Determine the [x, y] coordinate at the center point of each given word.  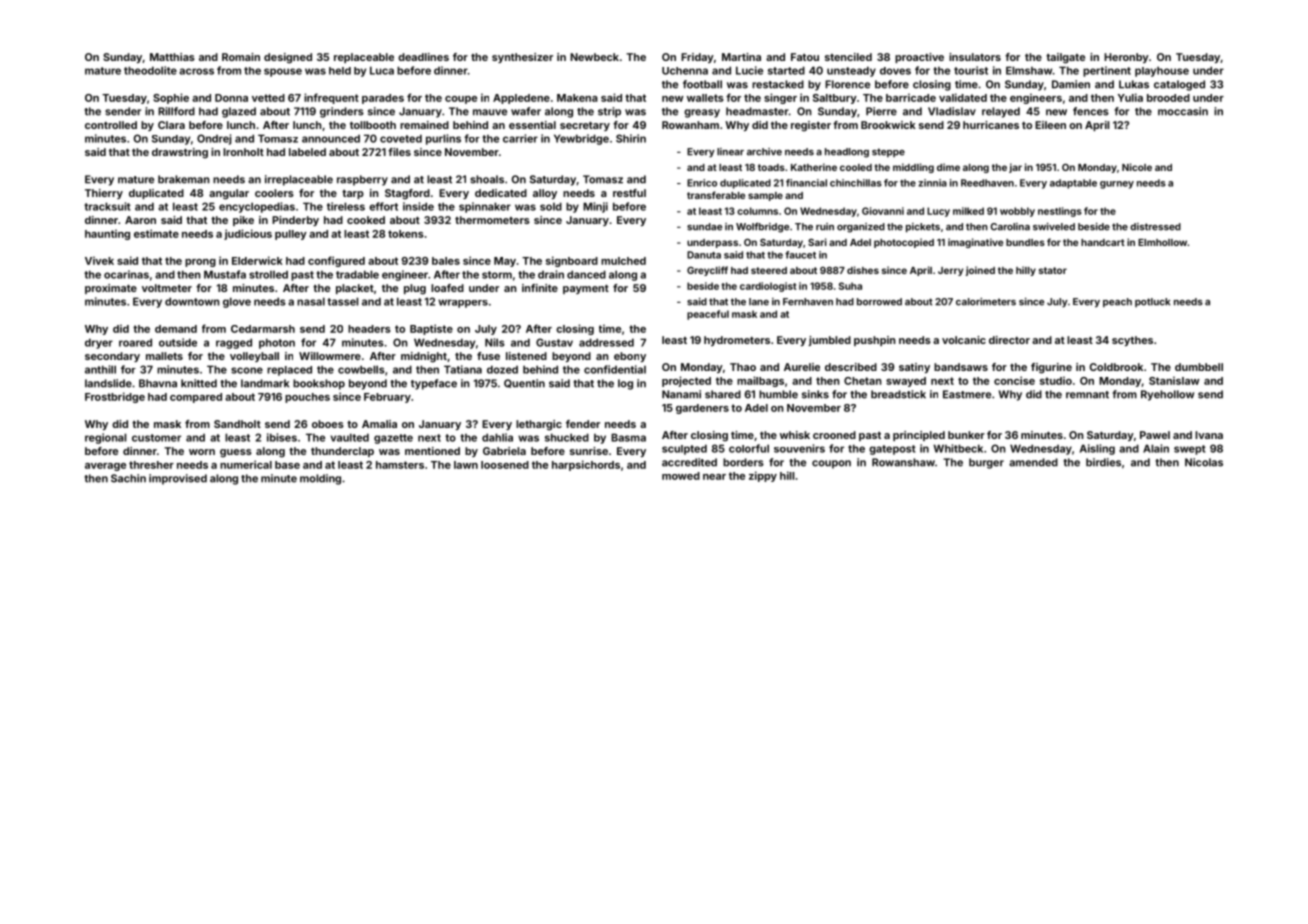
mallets [164, 356]
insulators [975, 57]
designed [288, 58]
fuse [488, 356]
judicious [248, 234]
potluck [1152, 302]
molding [320, 479]
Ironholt [243, 152]
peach [1117, 302]
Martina [741, 57]
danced [586, 274]
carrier [520, 138]
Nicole [1137, 167]
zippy [763, 476]
